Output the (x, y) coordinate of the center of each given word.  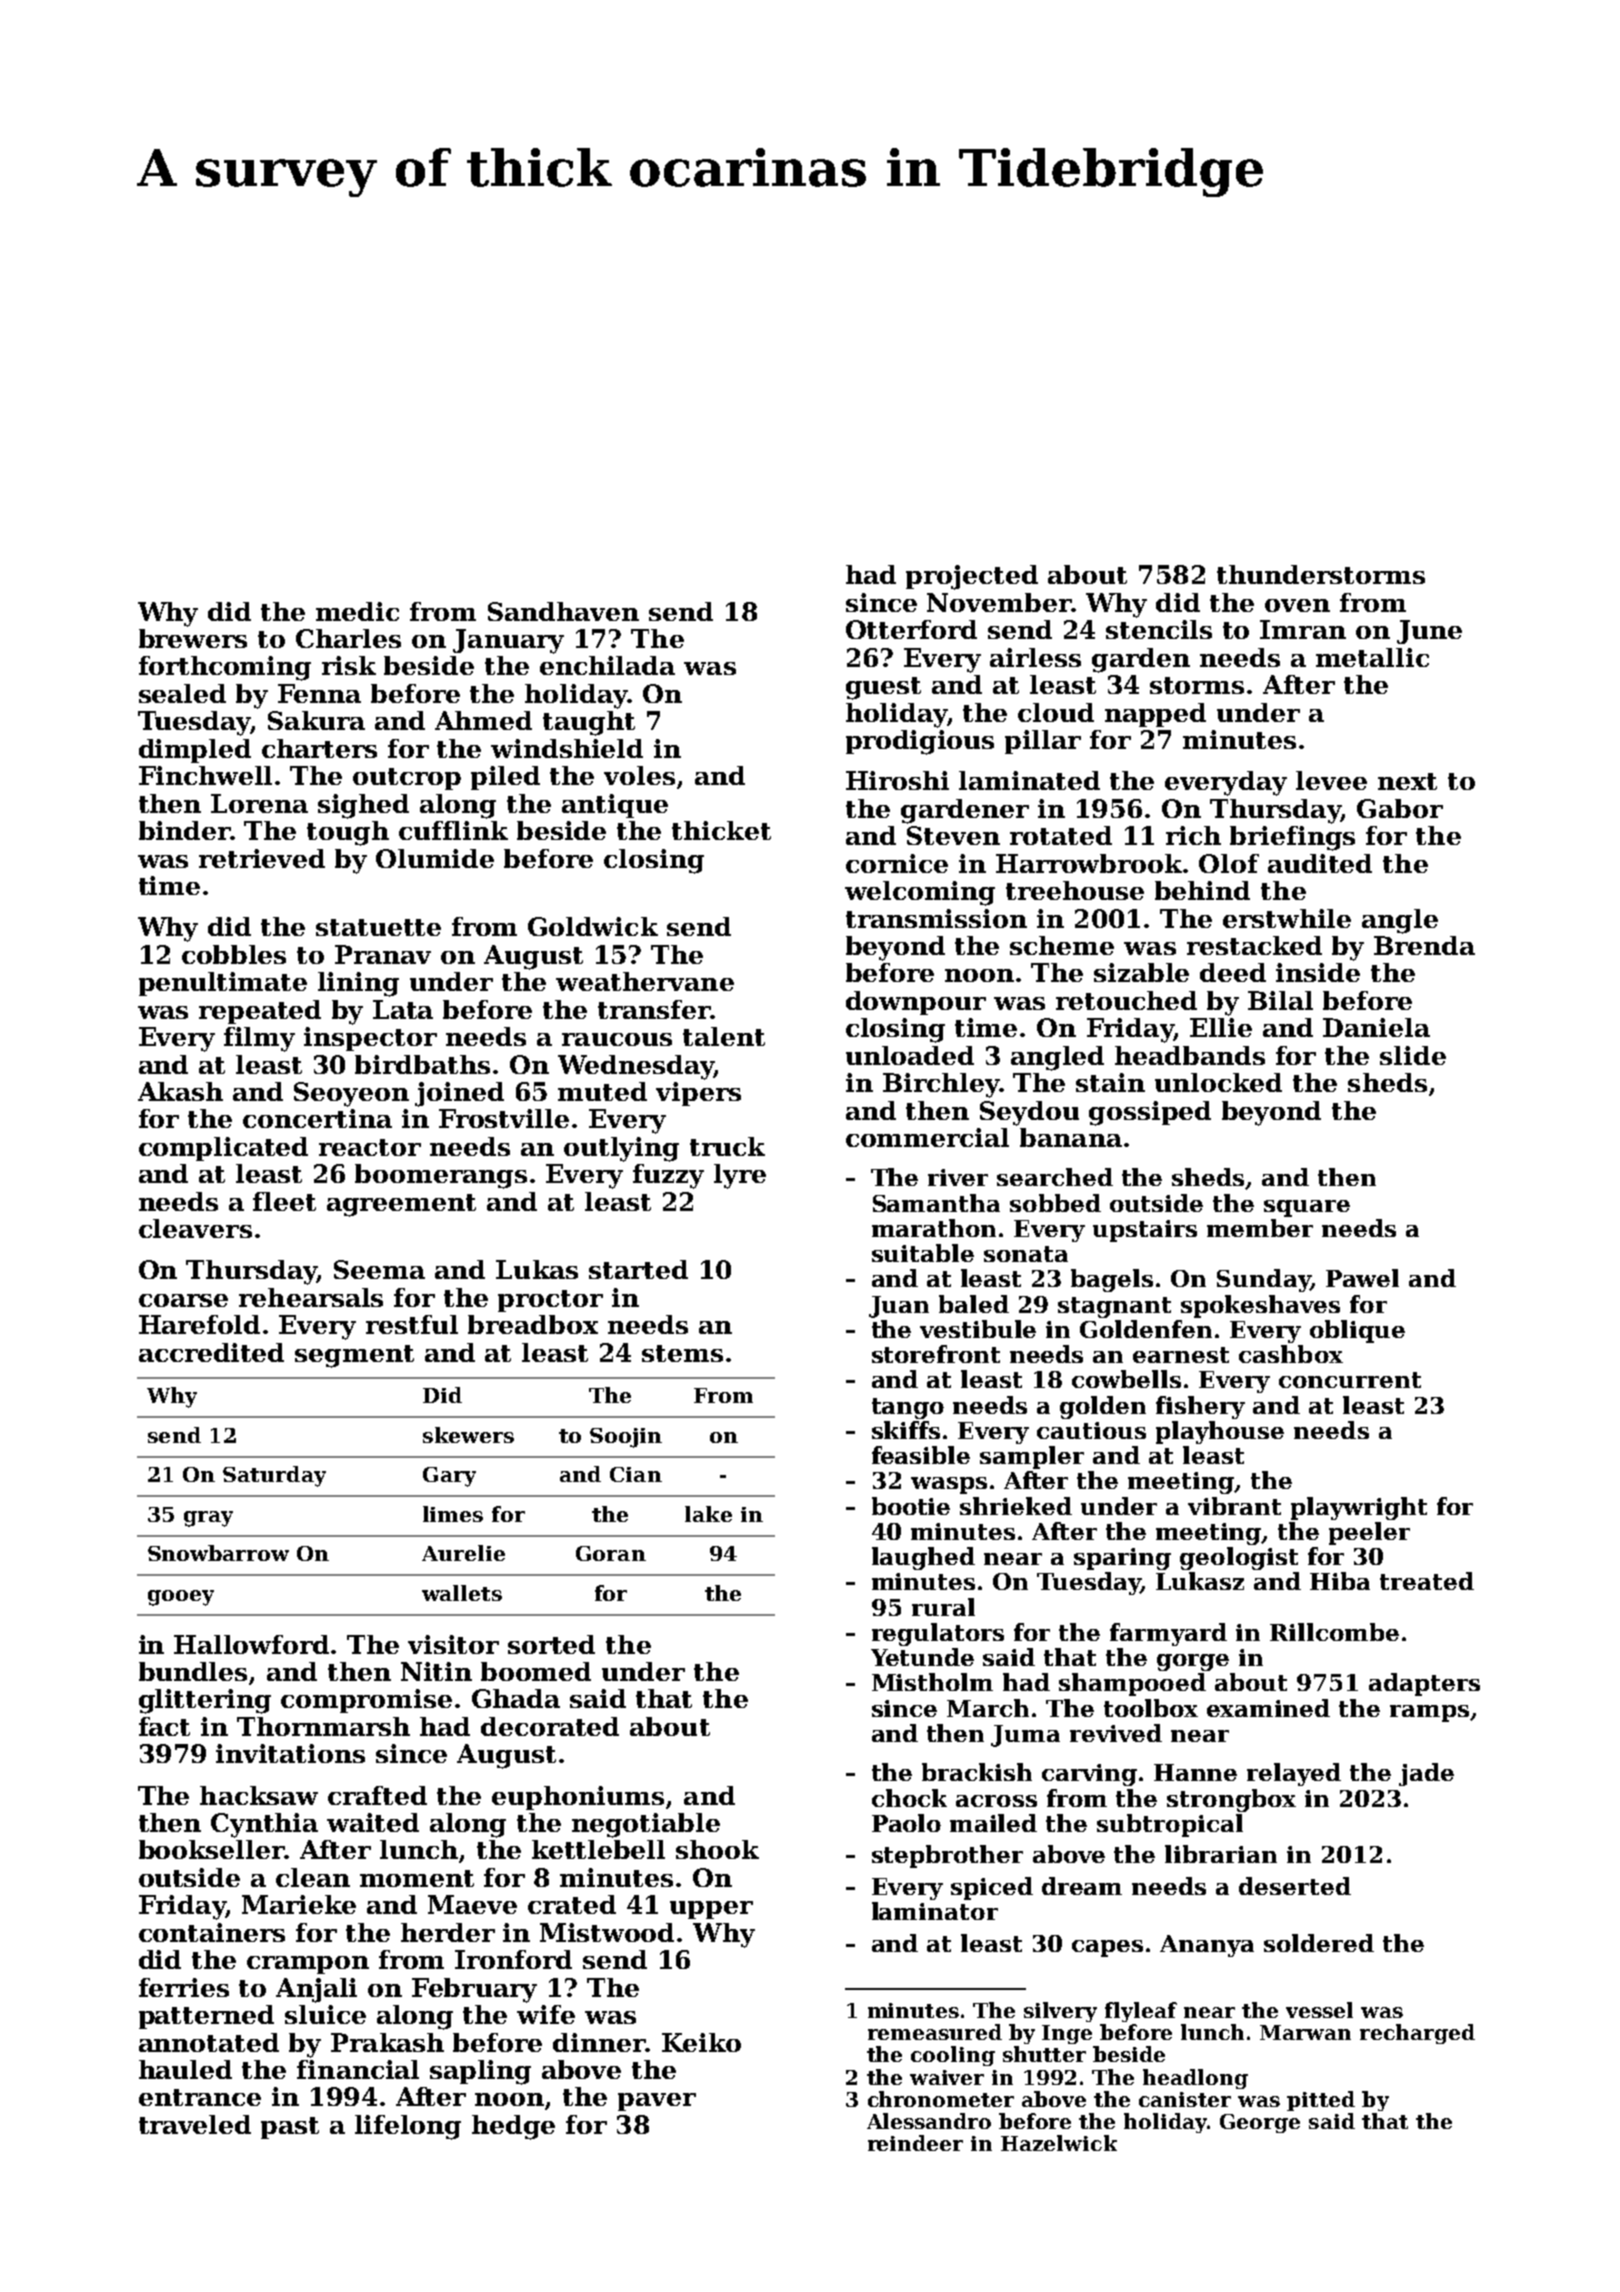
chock (909, 1798)
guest (883, 688)
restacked (1254, 945)
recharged (1417, 2034)
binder (184, 830)
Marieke (299, 1904)
